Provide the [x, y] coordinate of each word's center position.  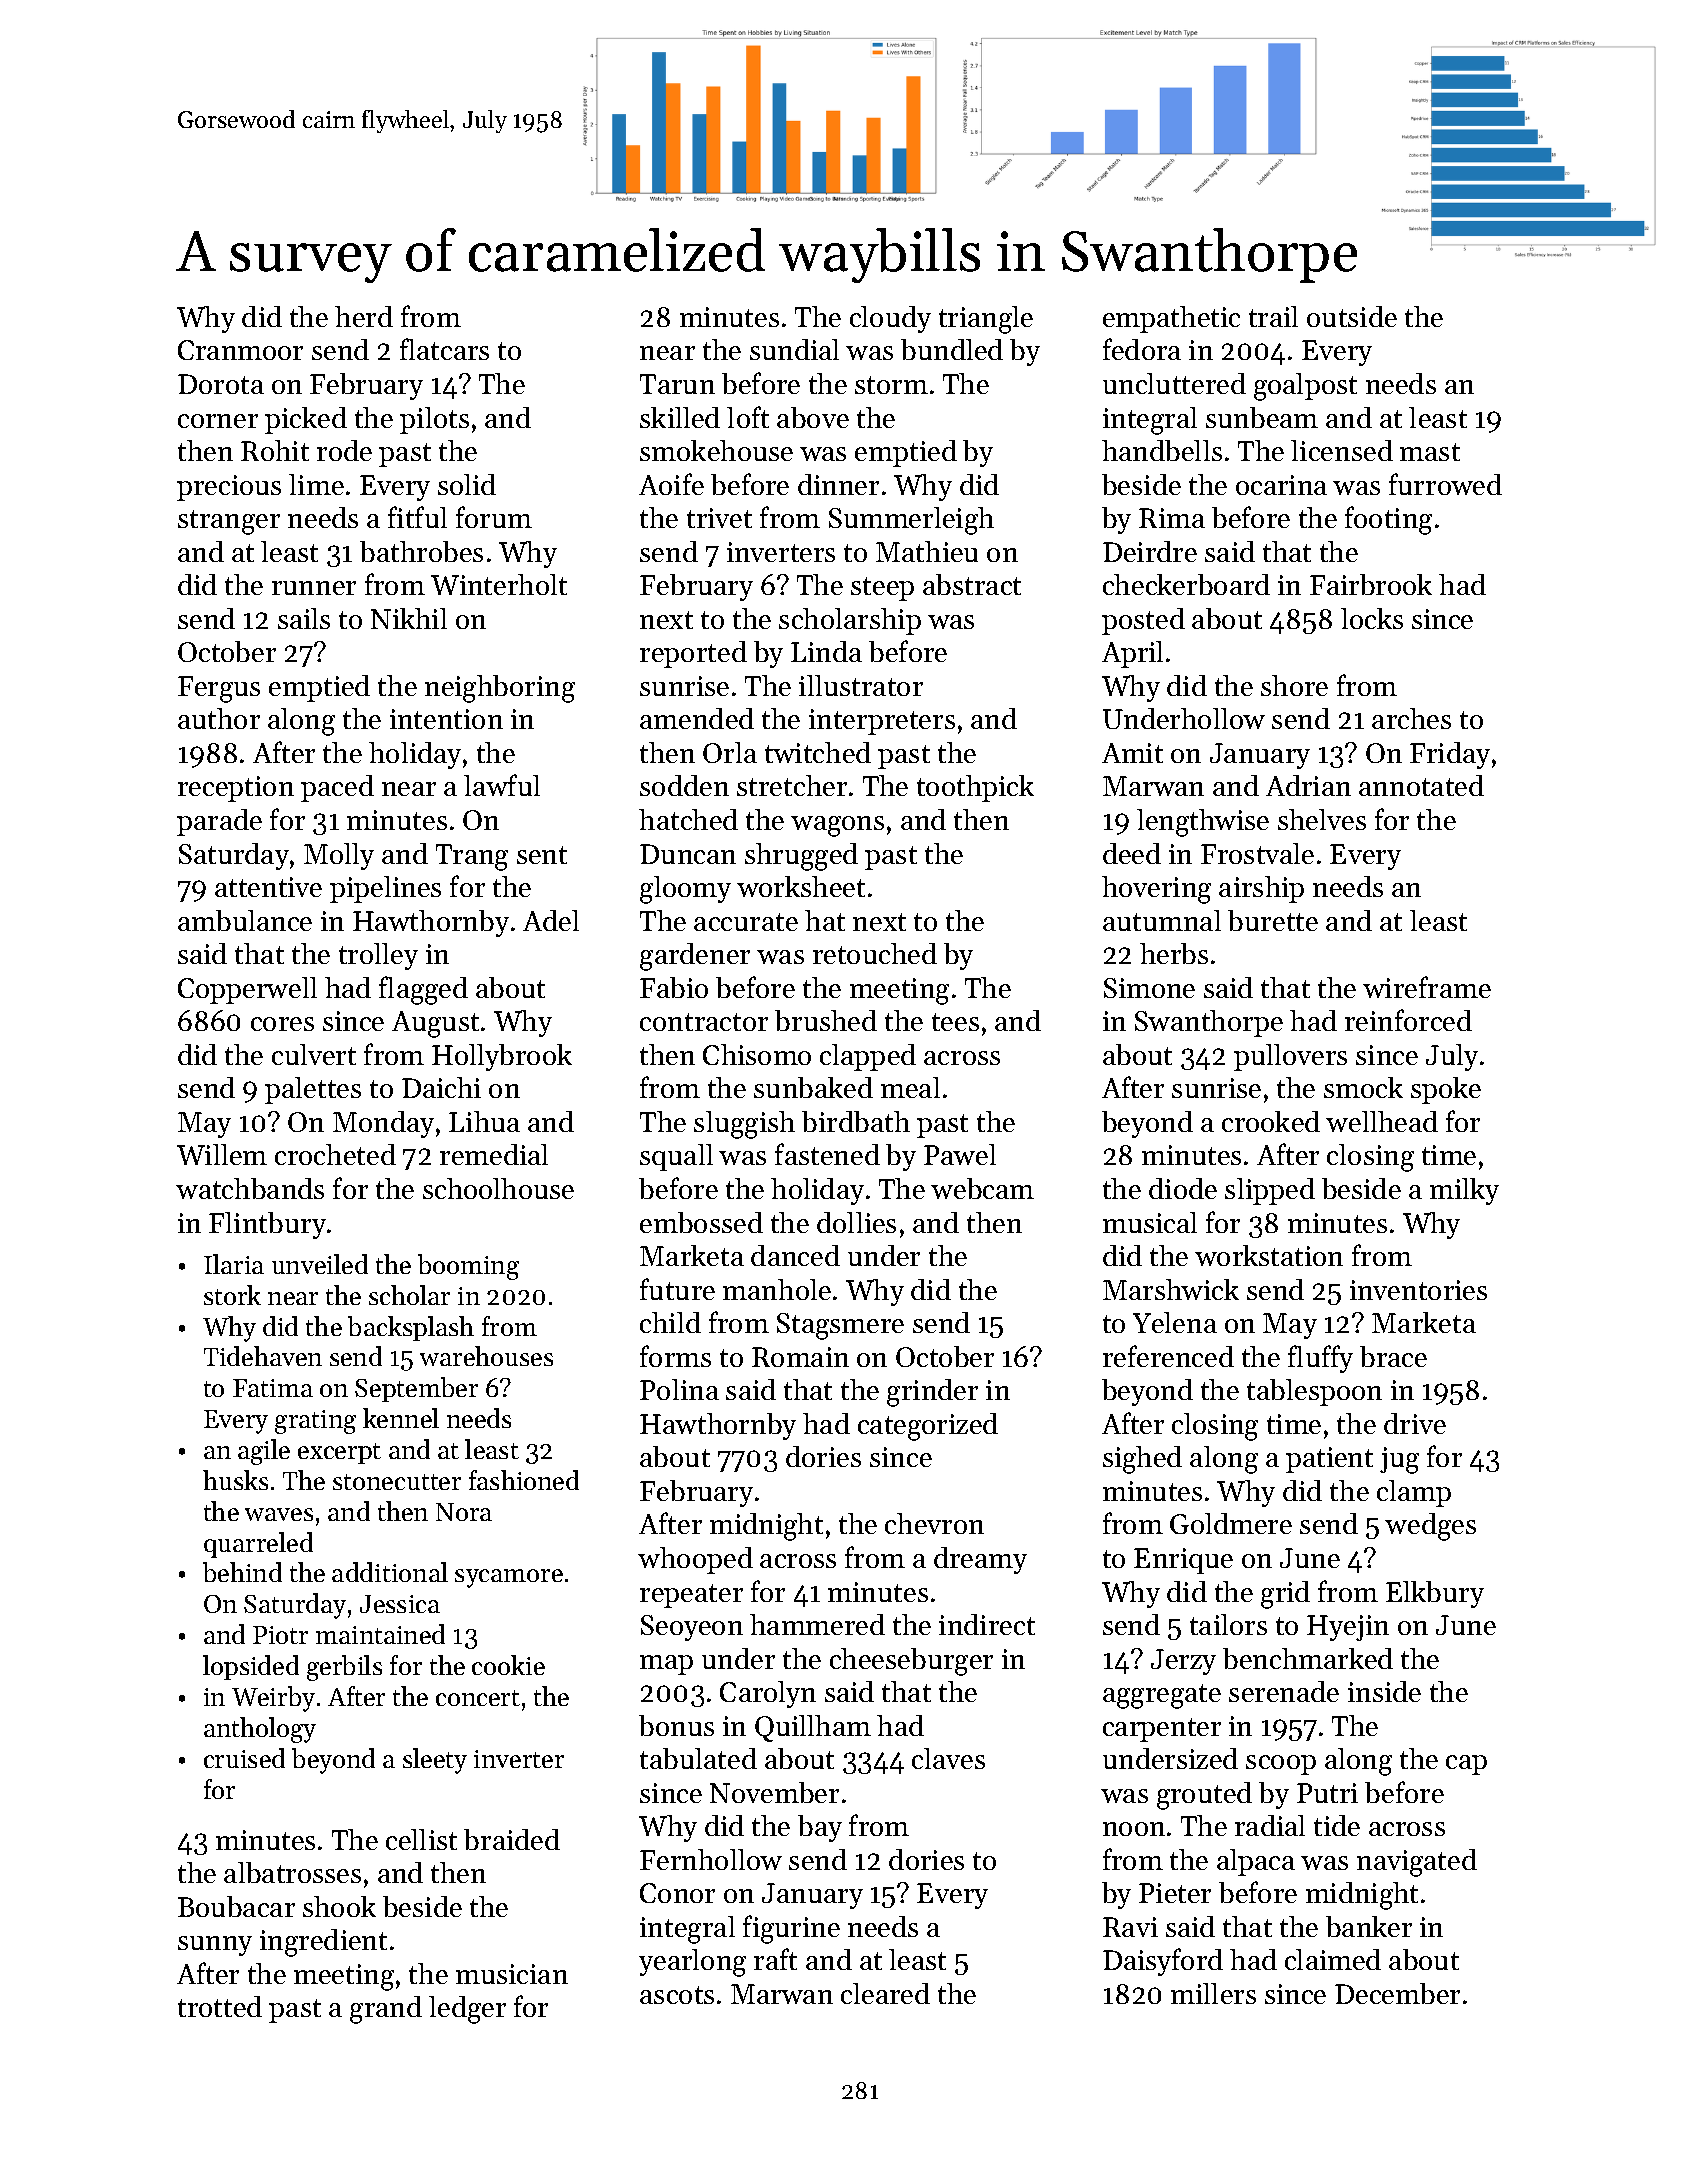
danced [795, 1255]
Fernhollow [711, 1859]
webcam [982, 1188]
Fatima [273, 1388]
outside [1352, 316]
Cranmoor [240, 350]
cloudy [890, 319]
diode [1183, 1188]
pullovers [1290, 1057]
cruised [244, 1758]
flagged [423, 990]
